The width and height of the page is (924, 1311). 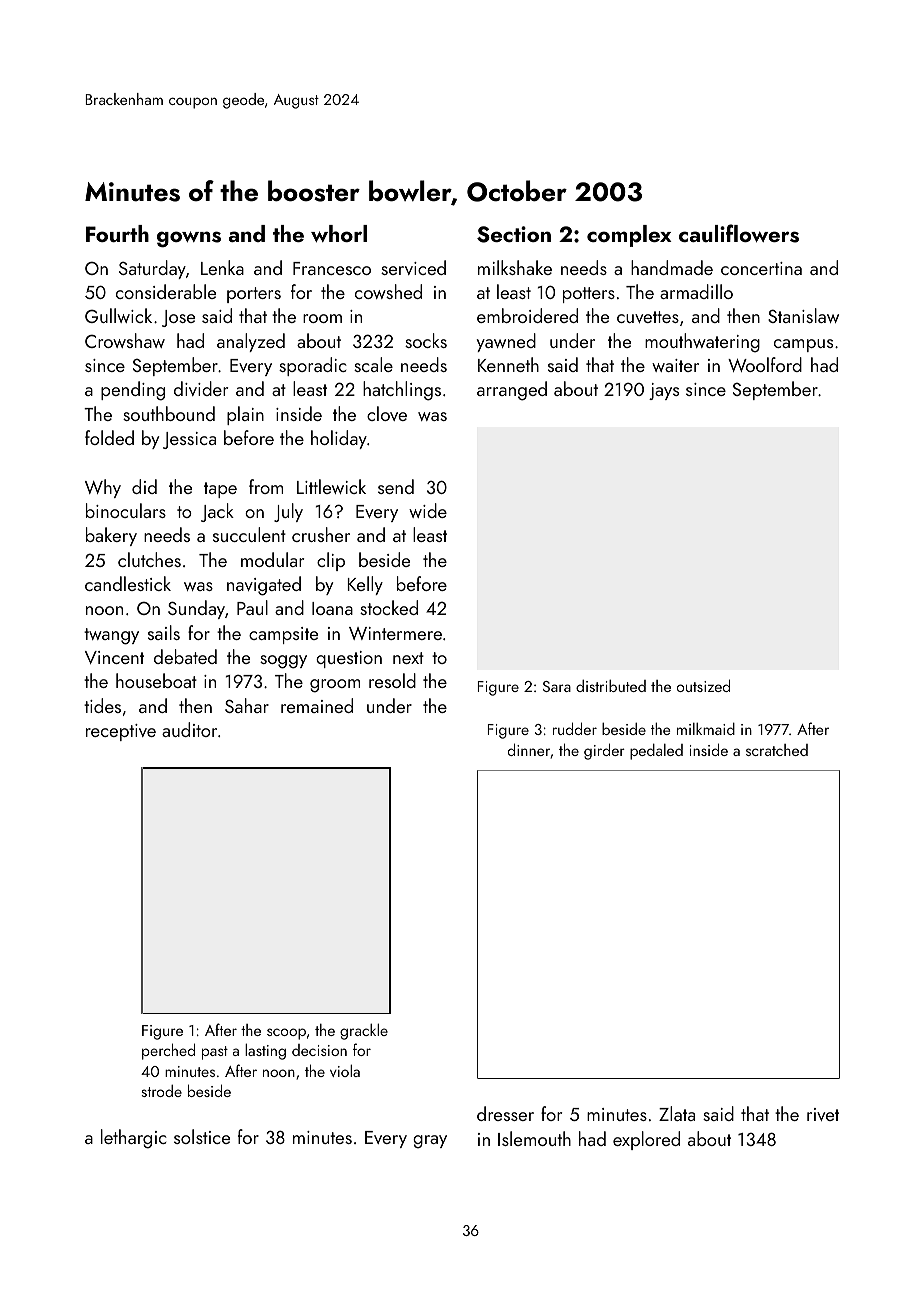 What do you see at coordinates (202, 1136) in the page?
I see `solstice` at bounding box center [202, 1136].
